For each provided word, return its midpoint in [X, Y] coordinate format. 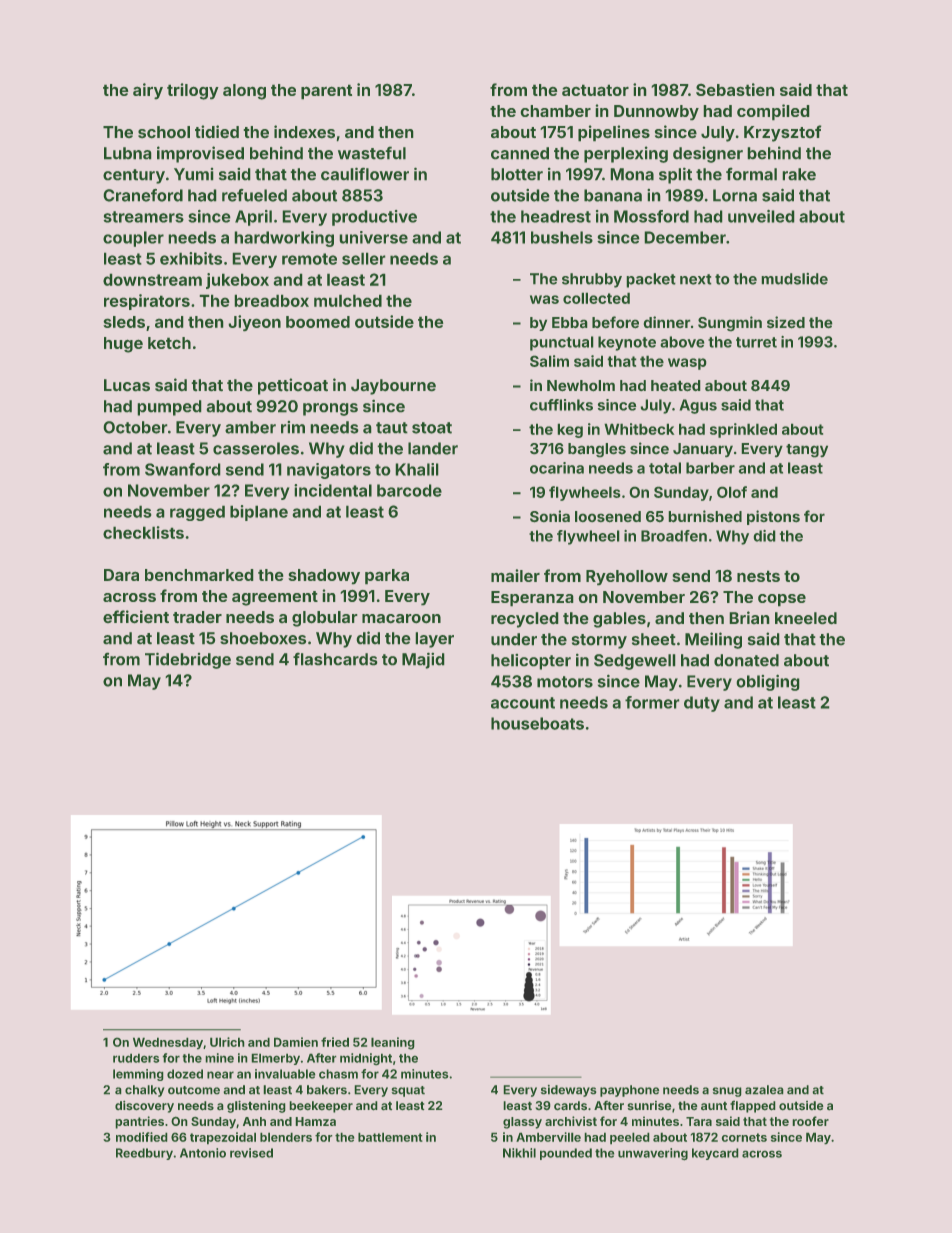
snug [727, 1092]
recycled [524, 620]
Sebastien [735, 89]
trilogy [193, 91]
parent [326, 92]
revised [251, 1153]
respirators [147, 302]
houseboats [537, 723]
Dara [121, 575]
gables [619, 620]
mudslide [795, 279]
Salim [549, 361]
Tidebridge [188, 661]
